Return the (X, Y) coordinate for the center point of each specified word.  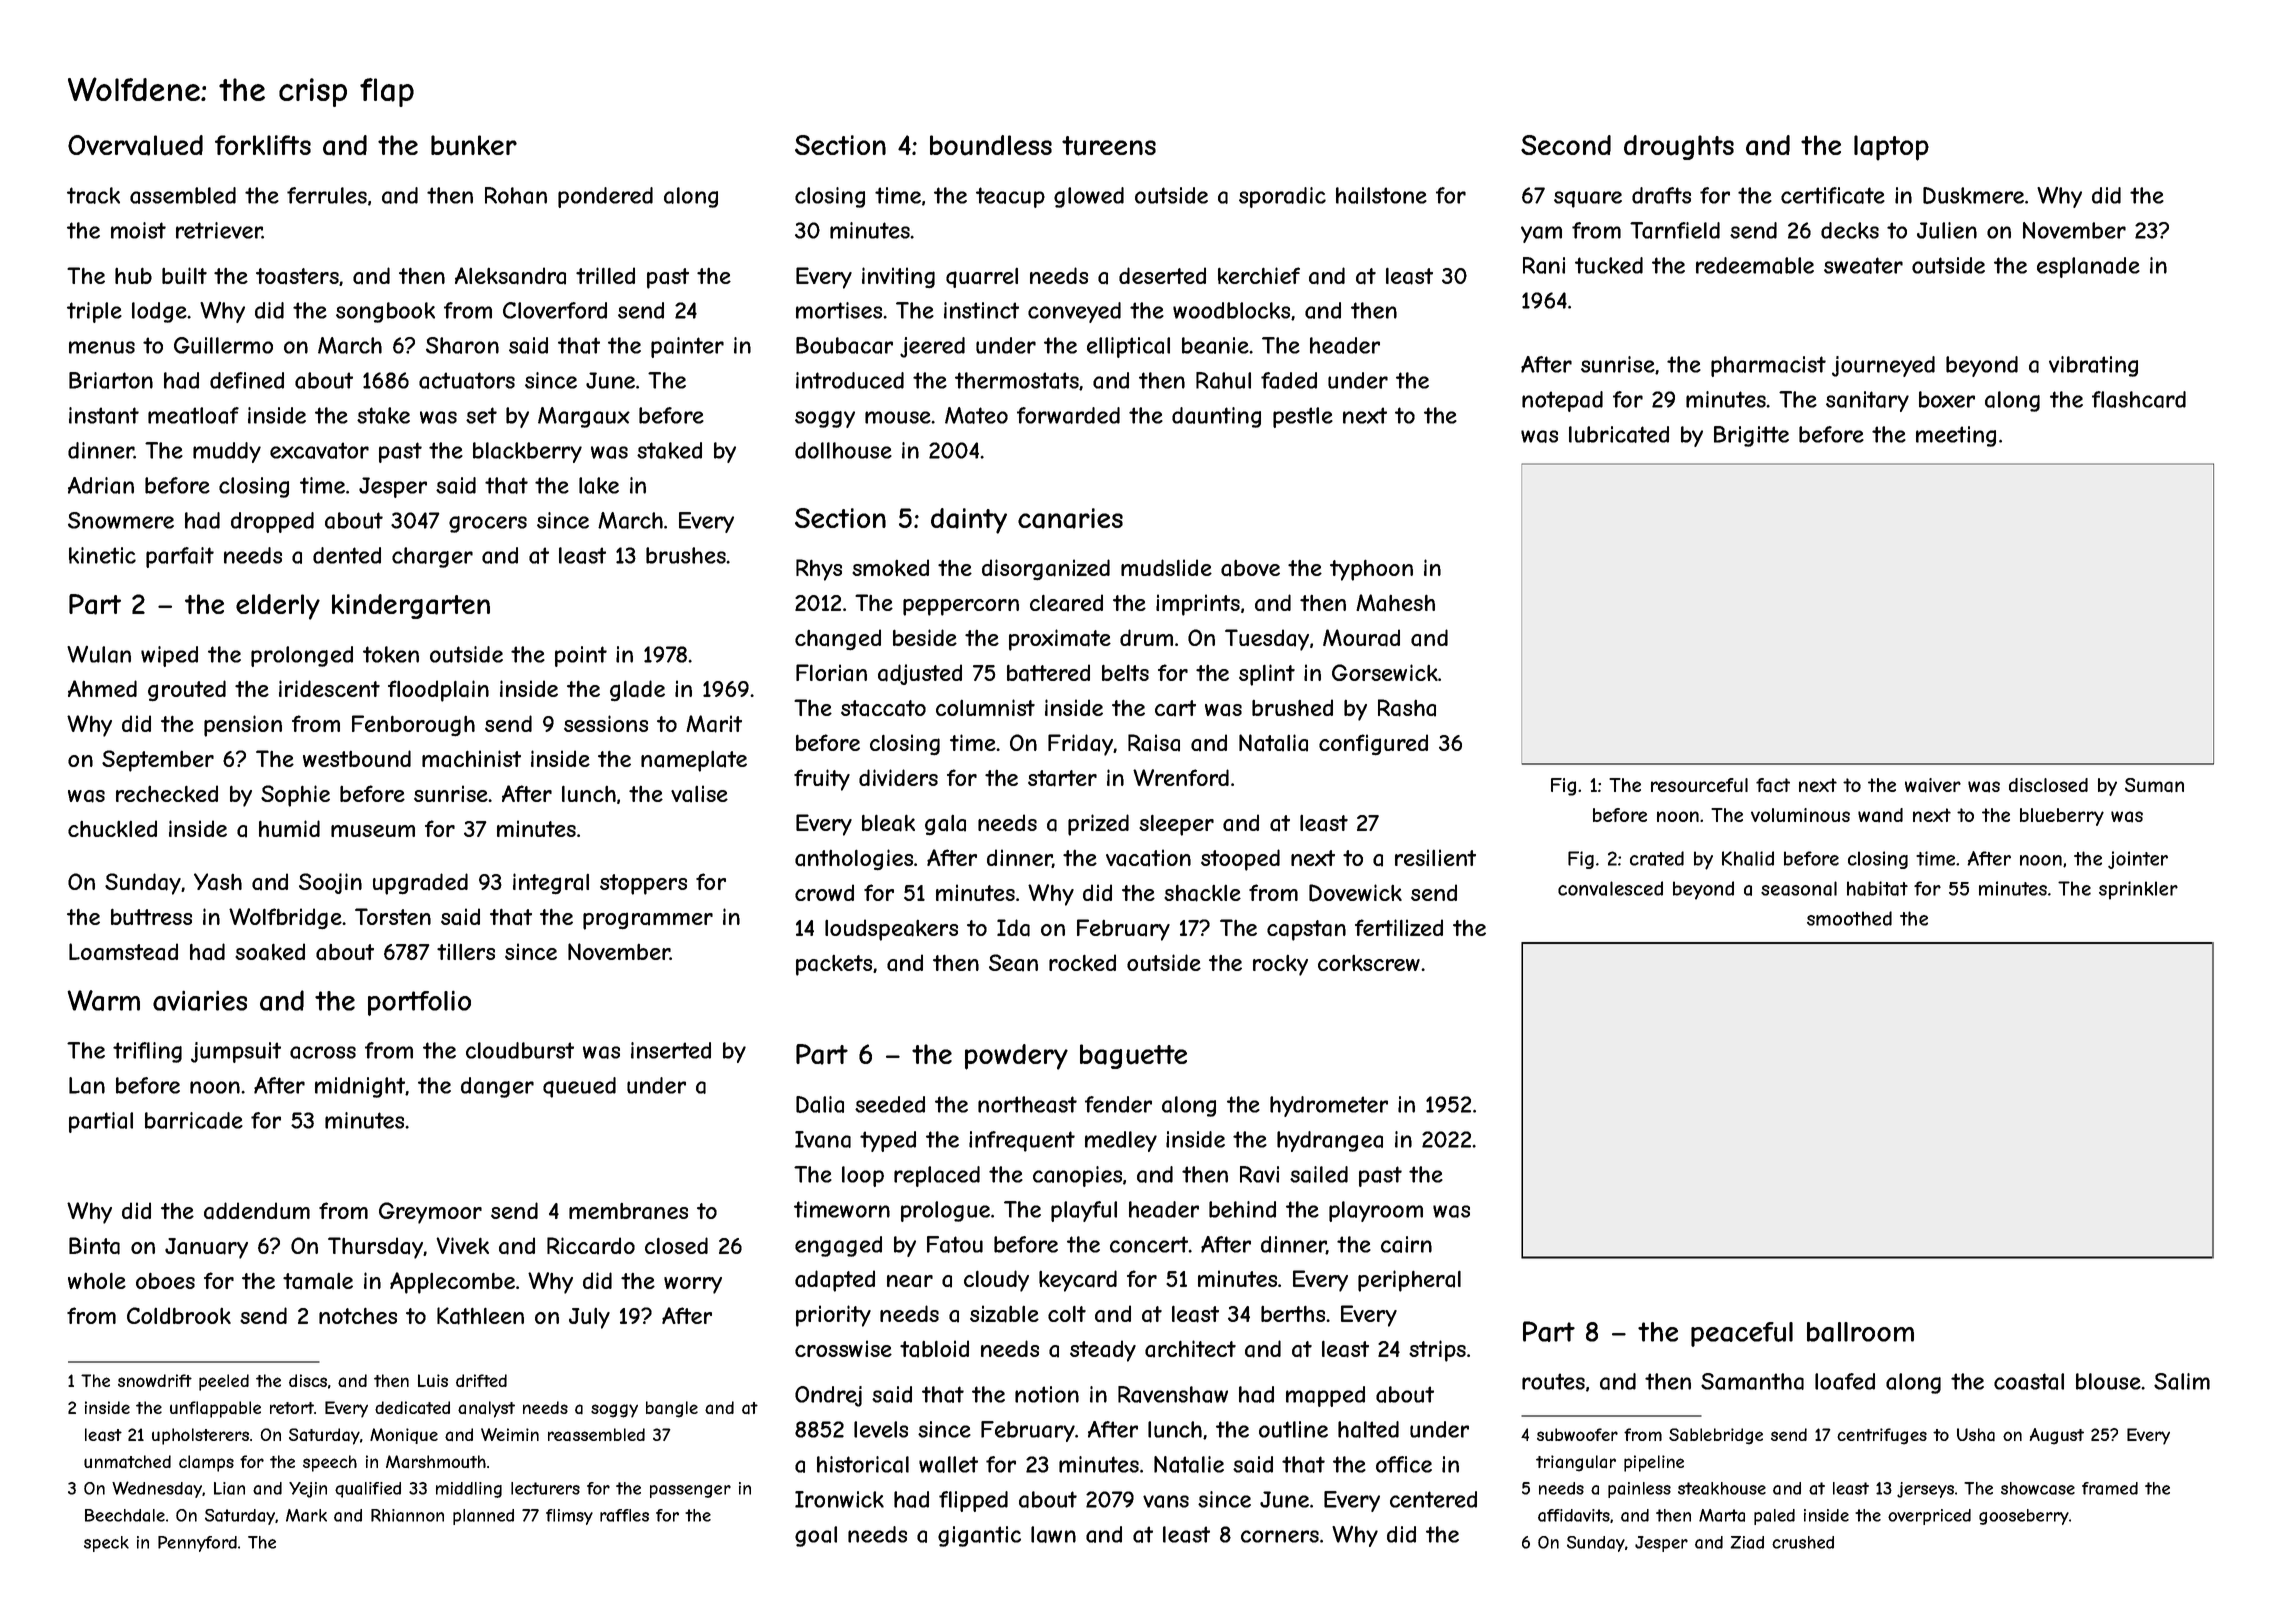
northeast (1027, 1104)
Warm (103, 1000)
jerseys (1925, 1490)
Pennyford (197, 1544)
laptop (1891, 148)
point (581, 656)
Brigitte (1751, 436)
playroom (1376, 1211)
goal (816, 1536)
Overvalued (135, 145)
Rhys (819, 570)
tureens (1109, 146)
